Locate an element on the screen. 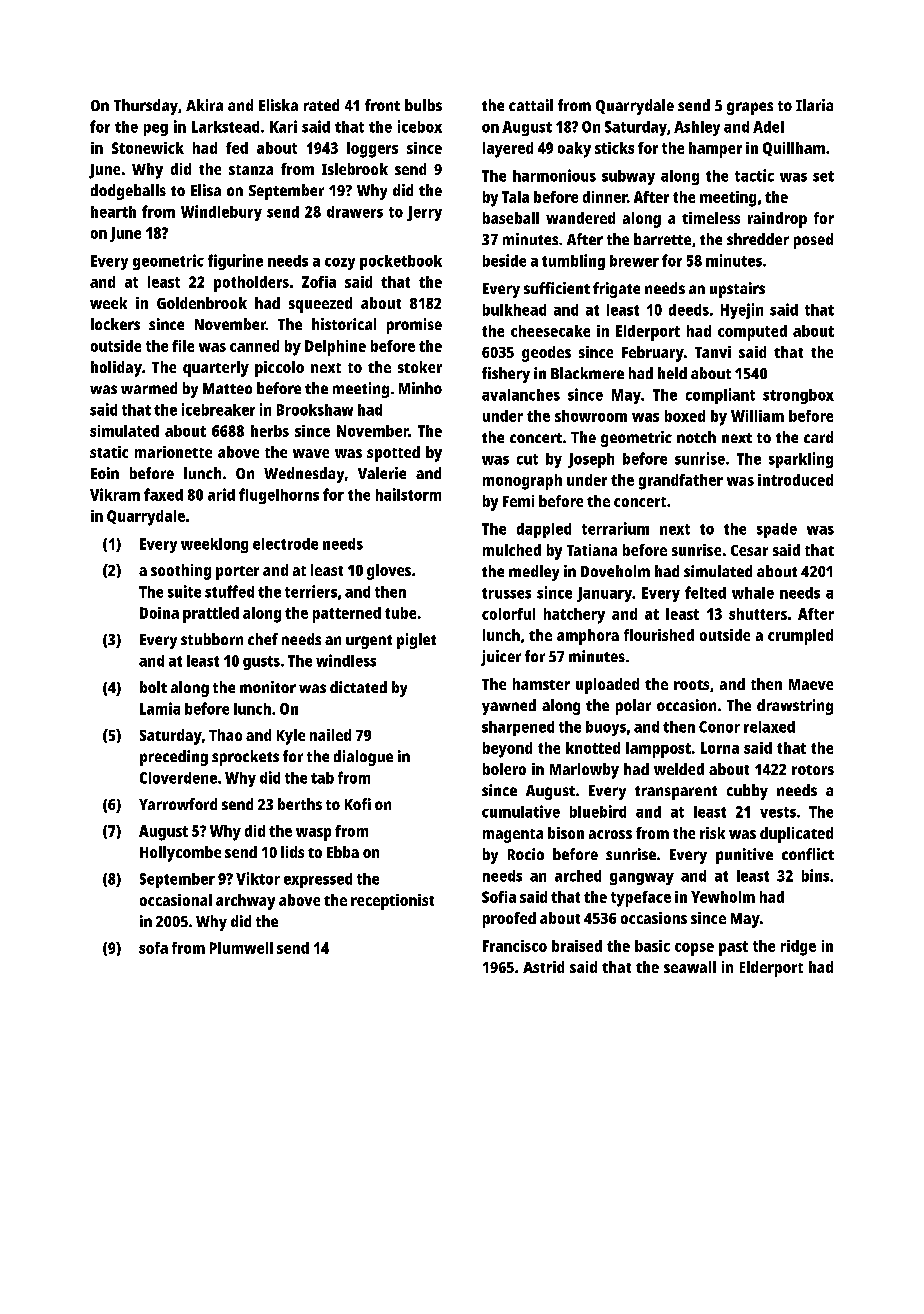 Image resolution: width=924 pixels, height=1314 pixels. piglet is located at coordinates (416, 641).
